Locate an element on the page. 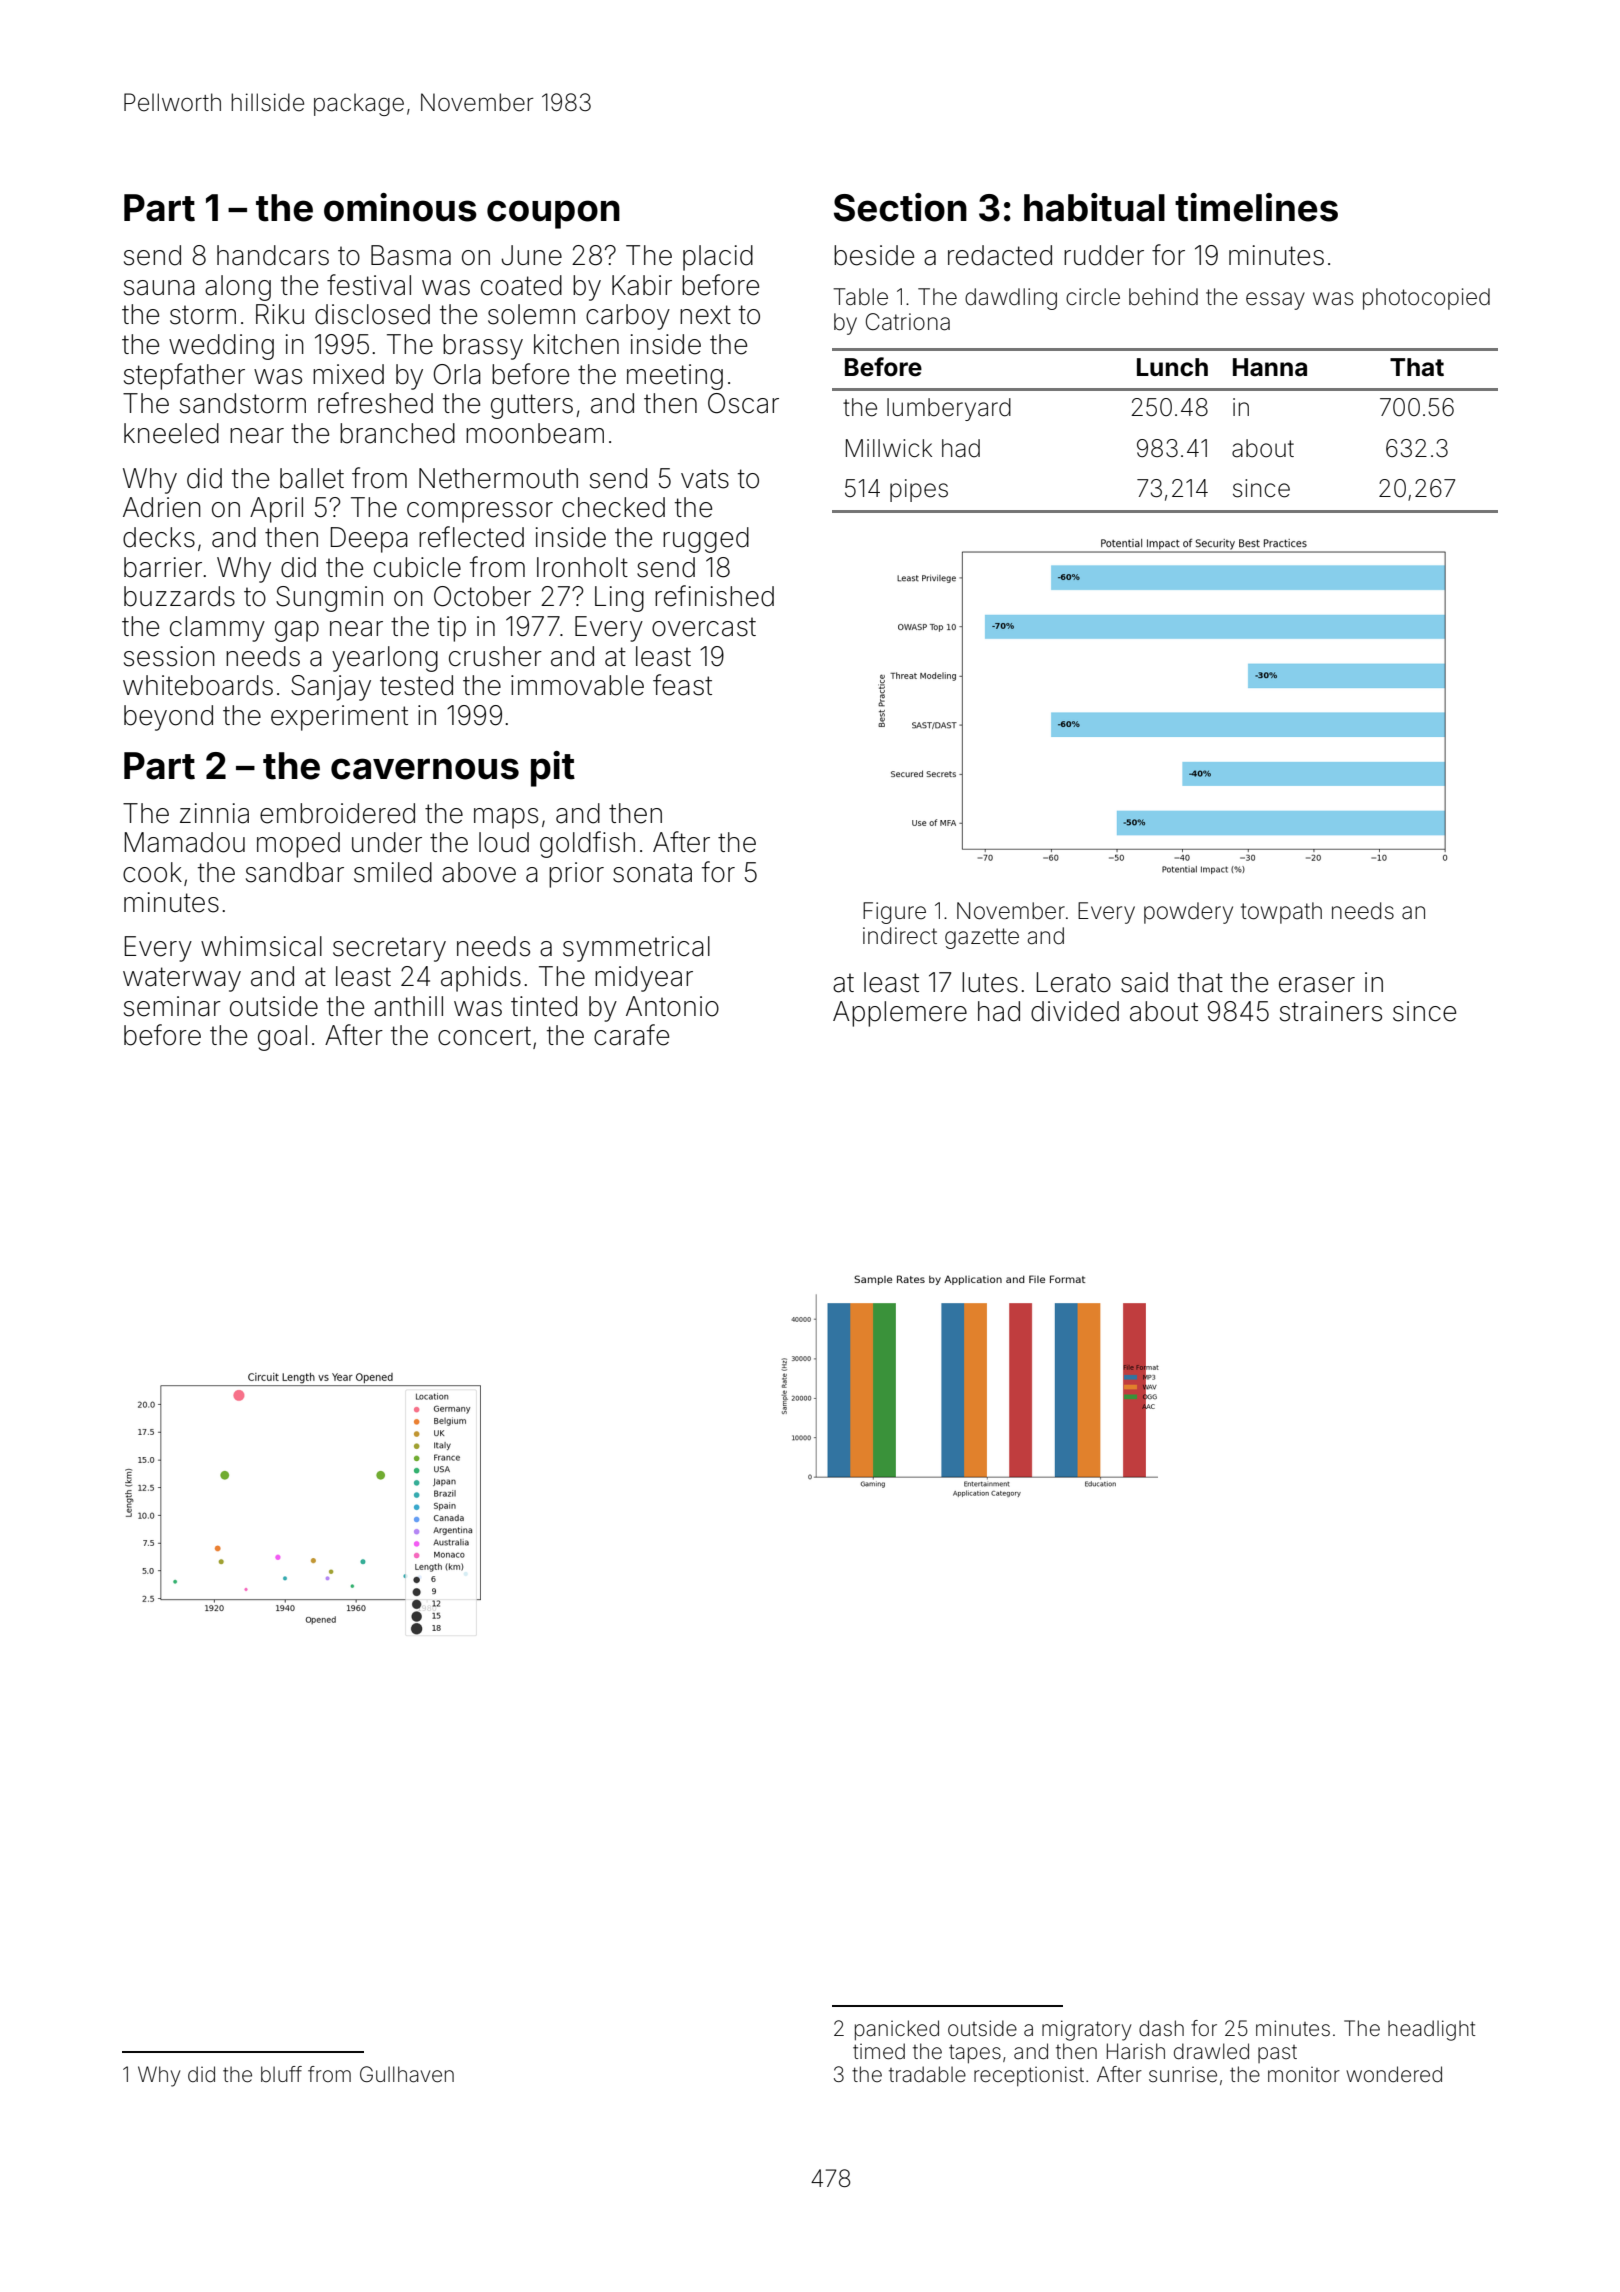 The image size is (1620, 2292). barrier is located at coordinates (163, 567).
